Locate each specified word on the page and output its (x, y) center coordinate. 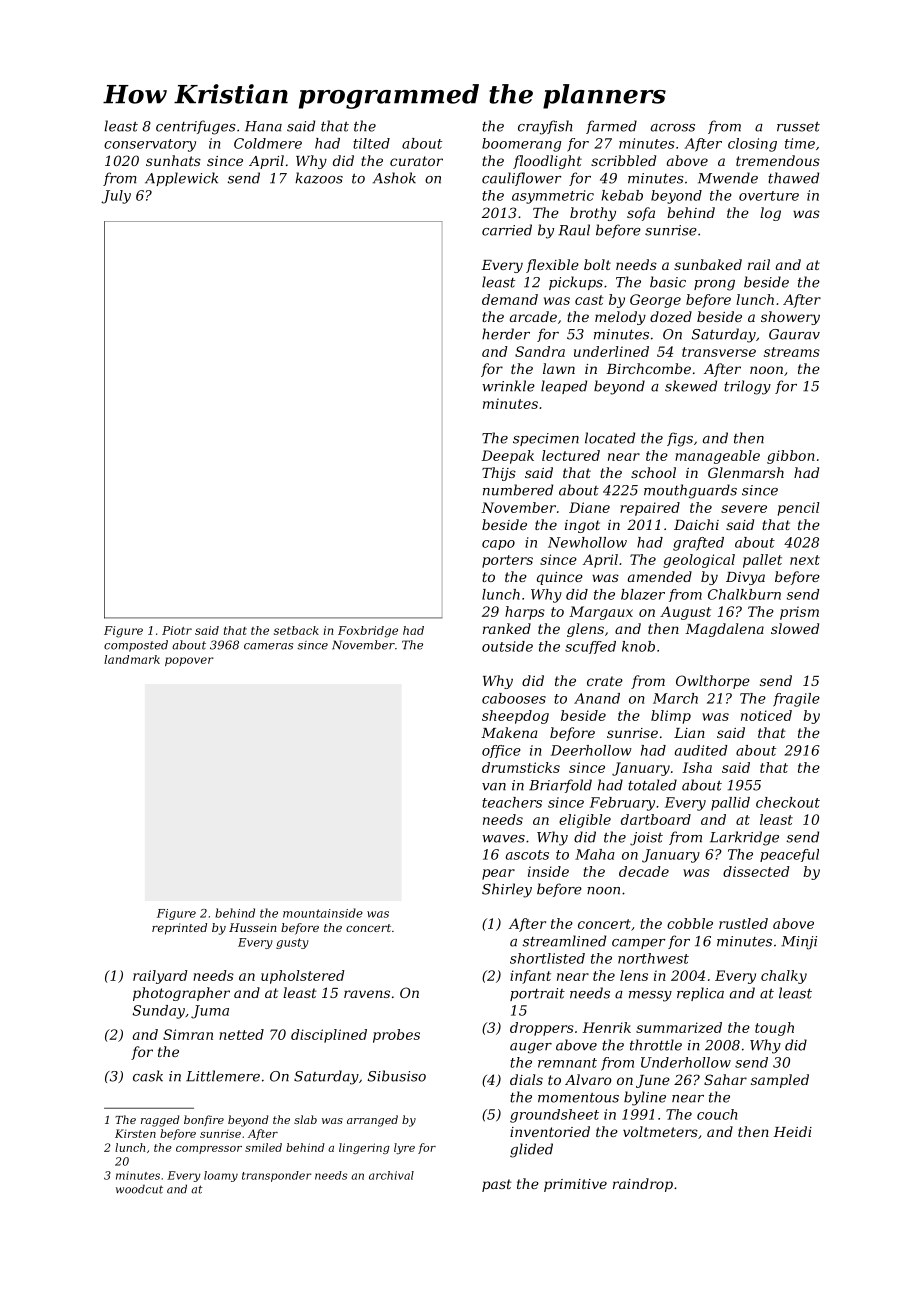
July (116, 197)
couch (717, 1114)
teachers (512, 802)
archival (391, 1175)
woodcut (139, 1189)
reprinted (179, 929)
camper (639, 944)
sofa (641, 214)
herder (506, 334)
